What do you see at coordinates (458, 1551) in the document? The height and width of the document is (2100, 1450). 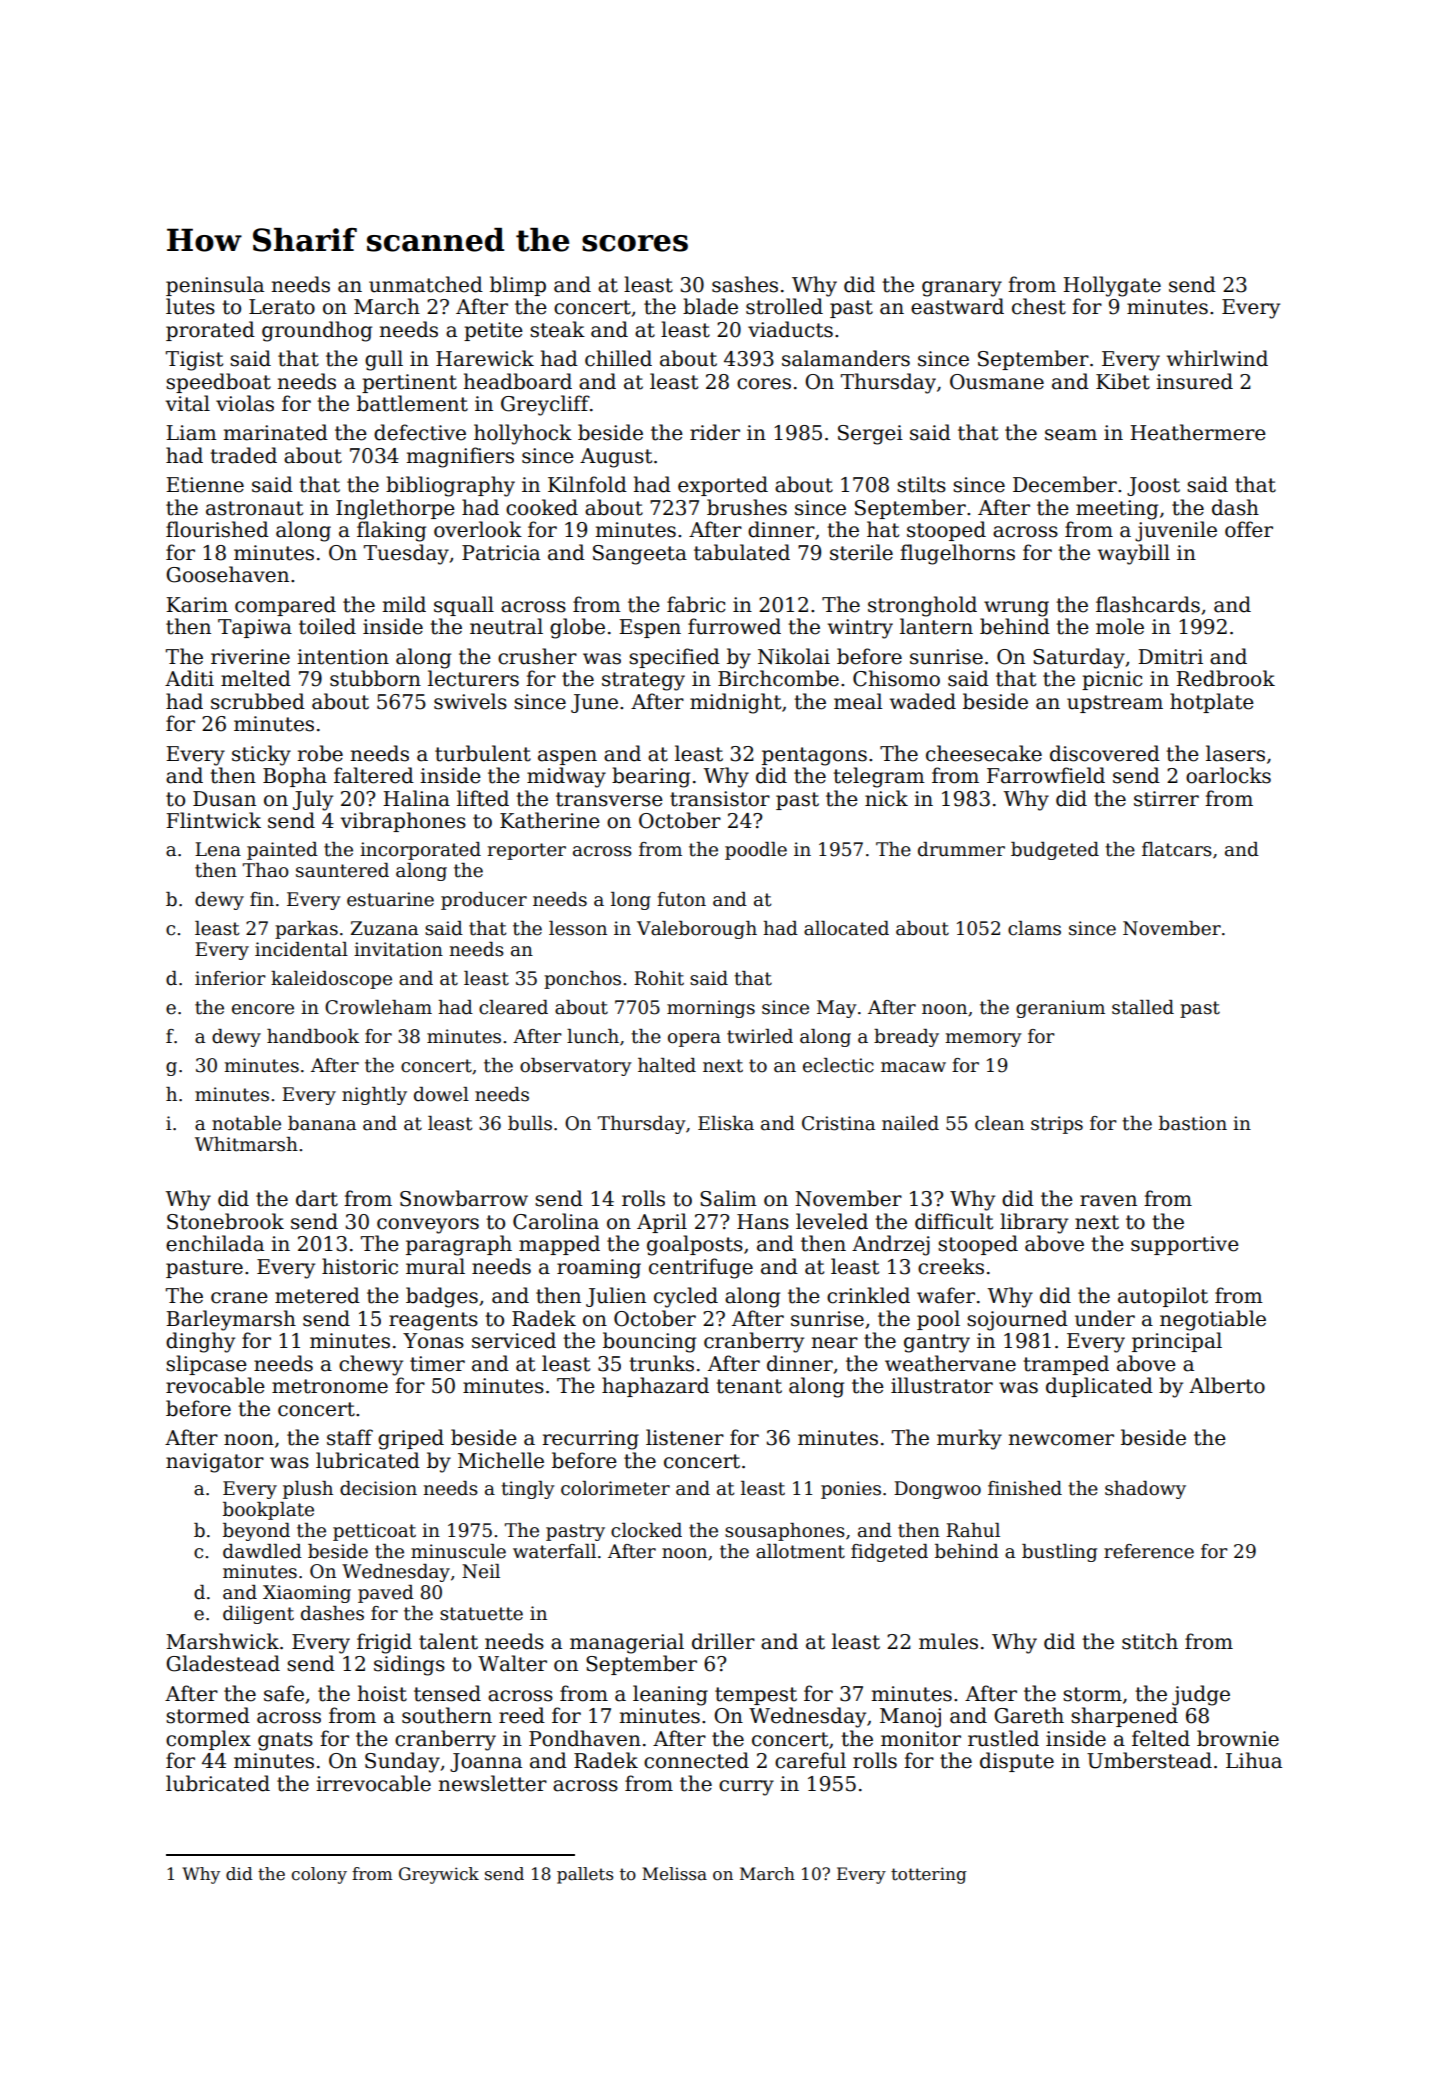 I see `minuscule` at bounding box center [458, 1551].
